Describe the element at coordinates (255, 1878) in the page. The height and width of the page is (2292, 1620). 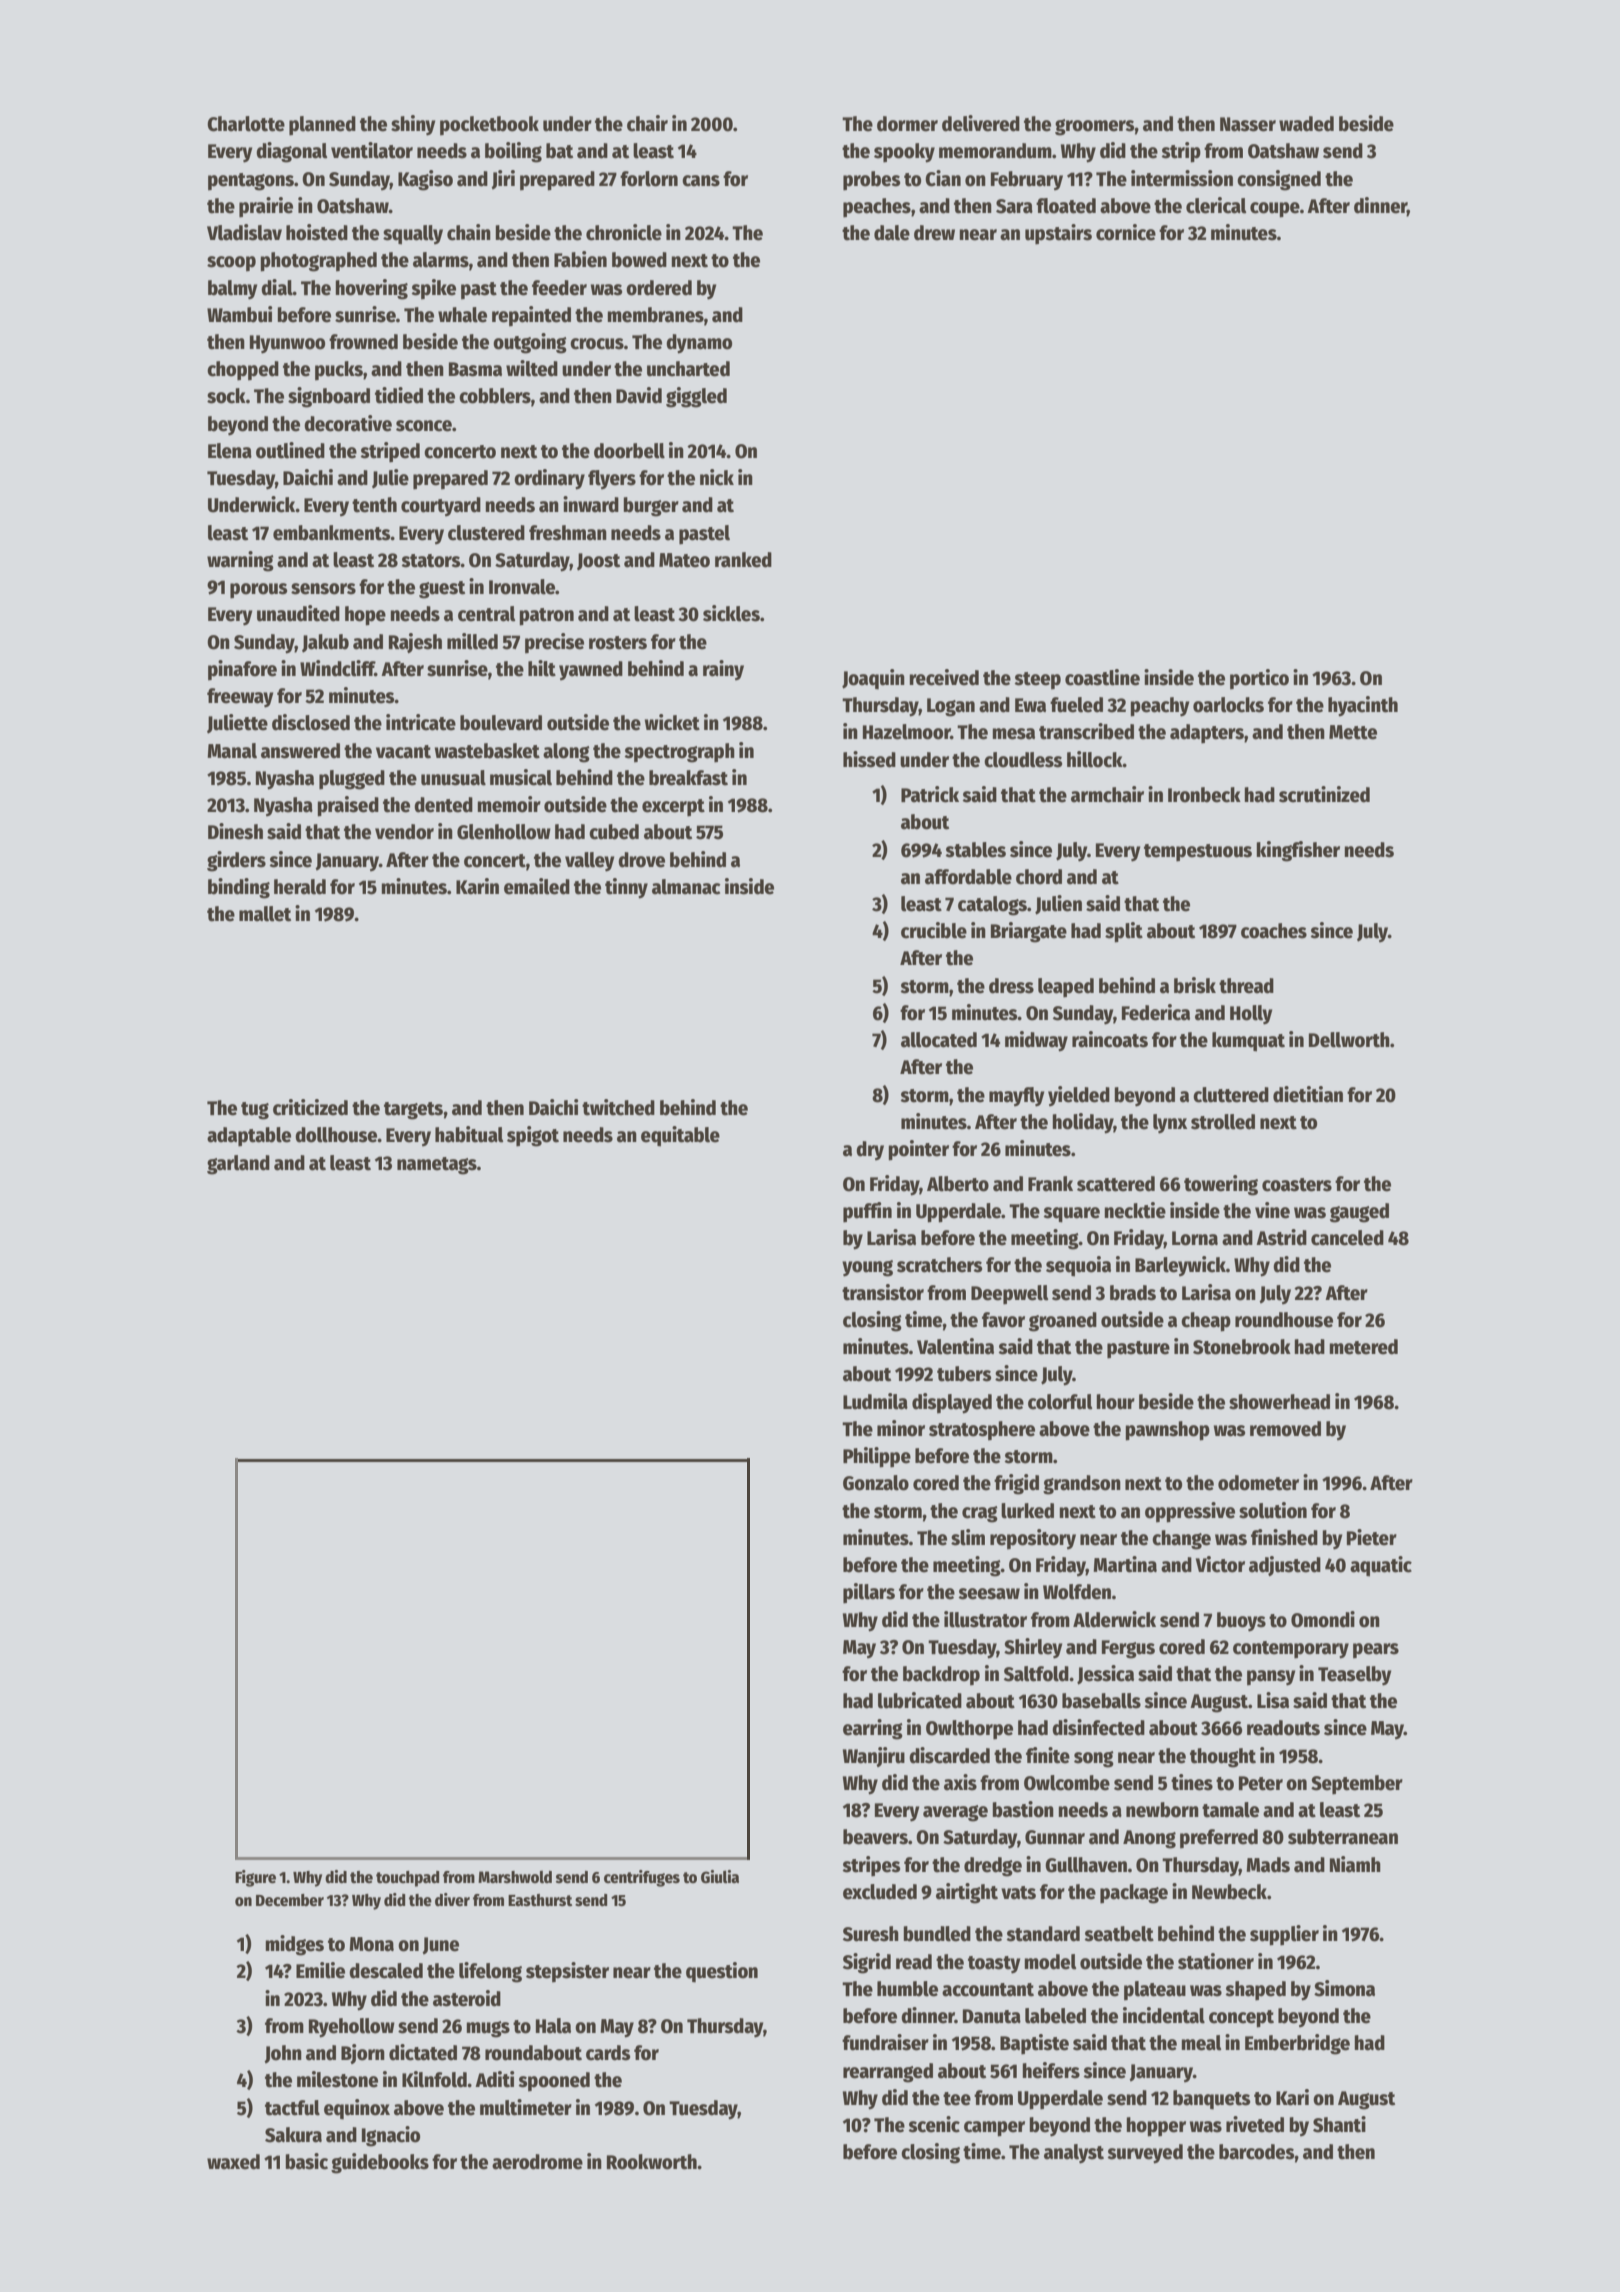
I see `Figure` at that location.
